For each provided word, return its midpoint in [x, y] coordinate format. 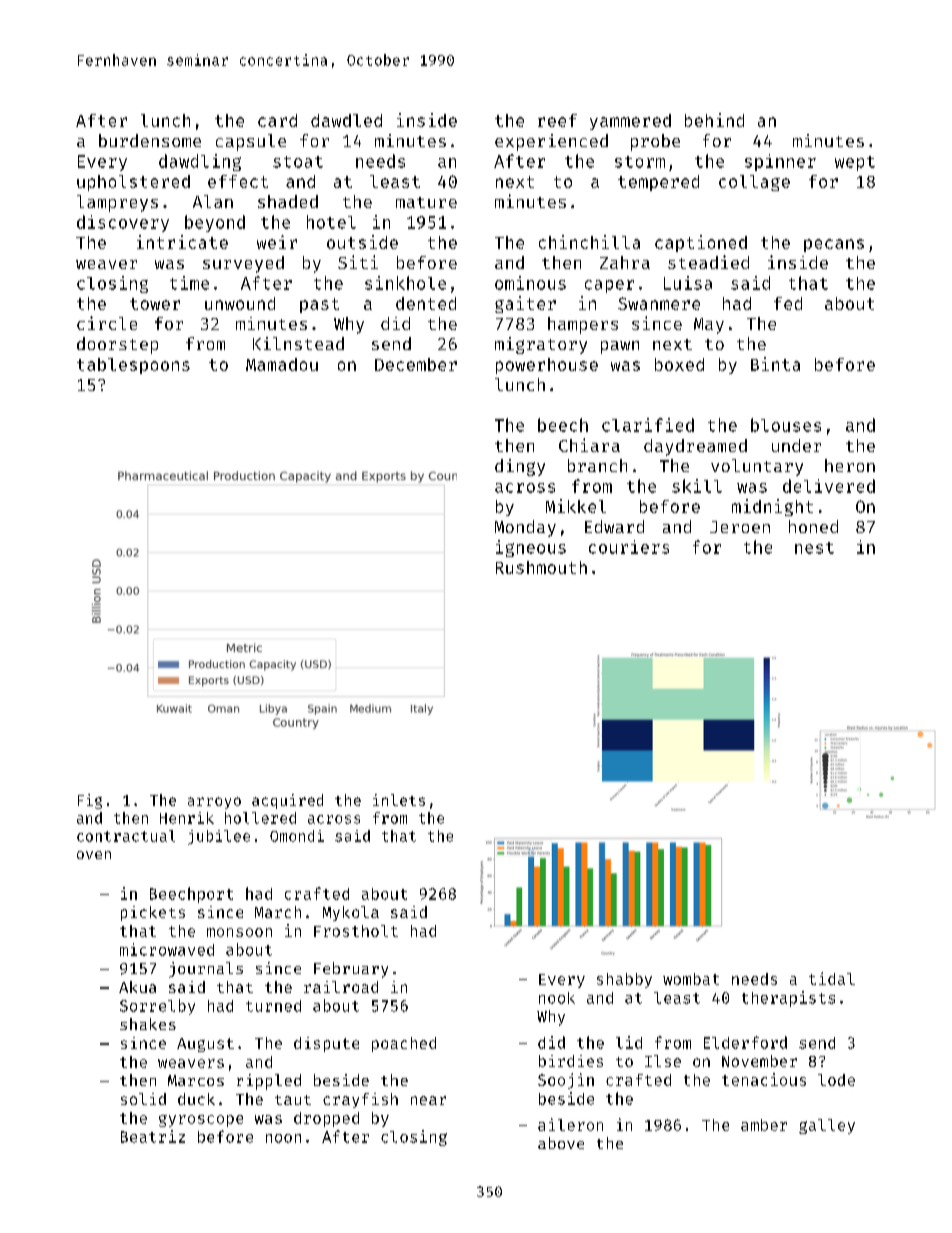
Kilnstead [298, 343]
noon [283, 1138]
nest [814, 548]
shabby [624, 980]
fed [788, 303]
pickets [153, 913]
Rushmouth [541, 567]
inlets [399, 800]
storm [640, 162]
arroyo [214, 803]
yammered [630, 122]
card [277, 120]
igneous [531, 548]
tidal [832, 978]
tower [155, 304]
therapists [788, 999]
